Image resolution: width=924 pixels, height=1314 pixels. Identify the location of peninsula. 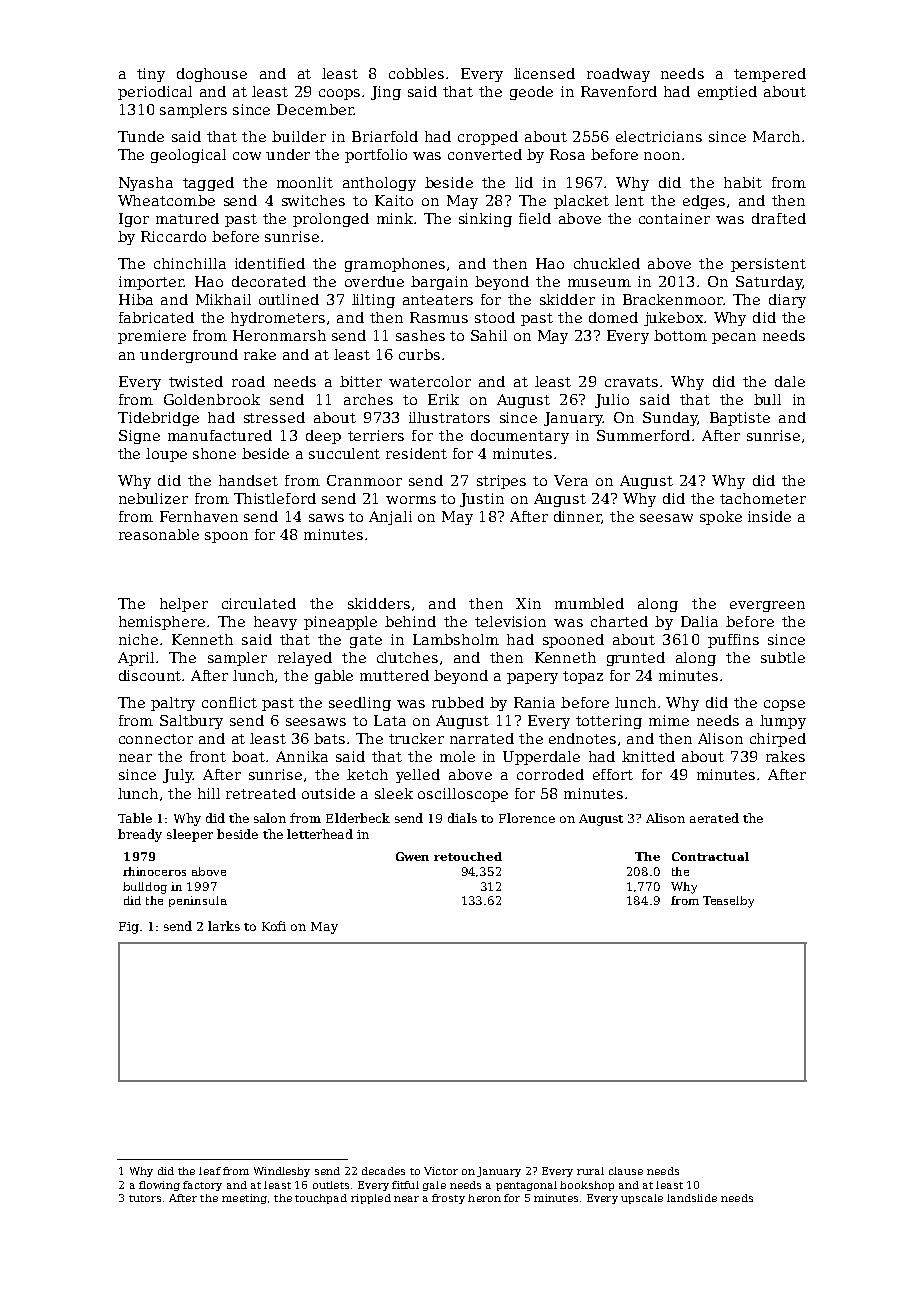
(198, 901).
